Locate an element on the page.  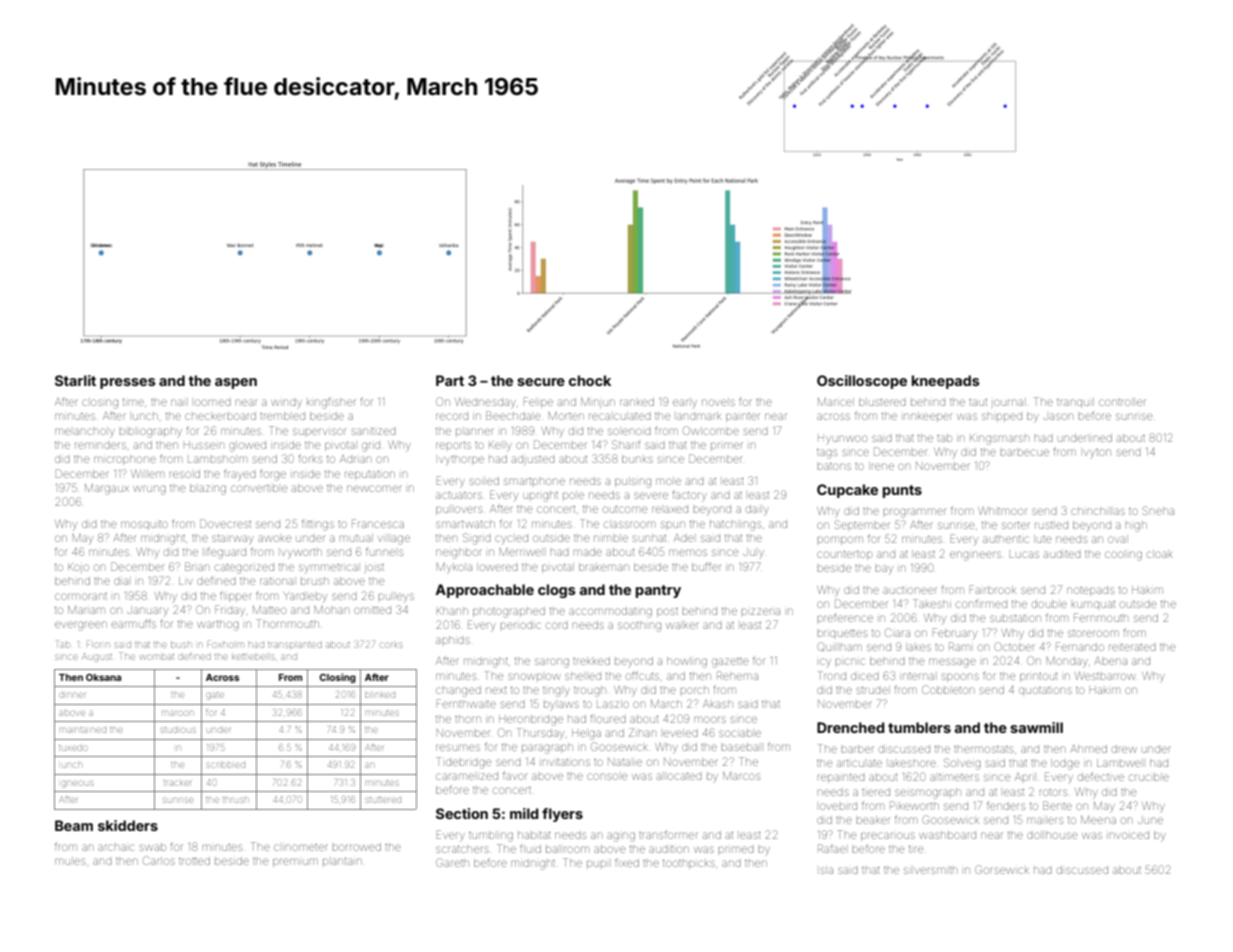
bunks is located at coordinates (637, 459).
